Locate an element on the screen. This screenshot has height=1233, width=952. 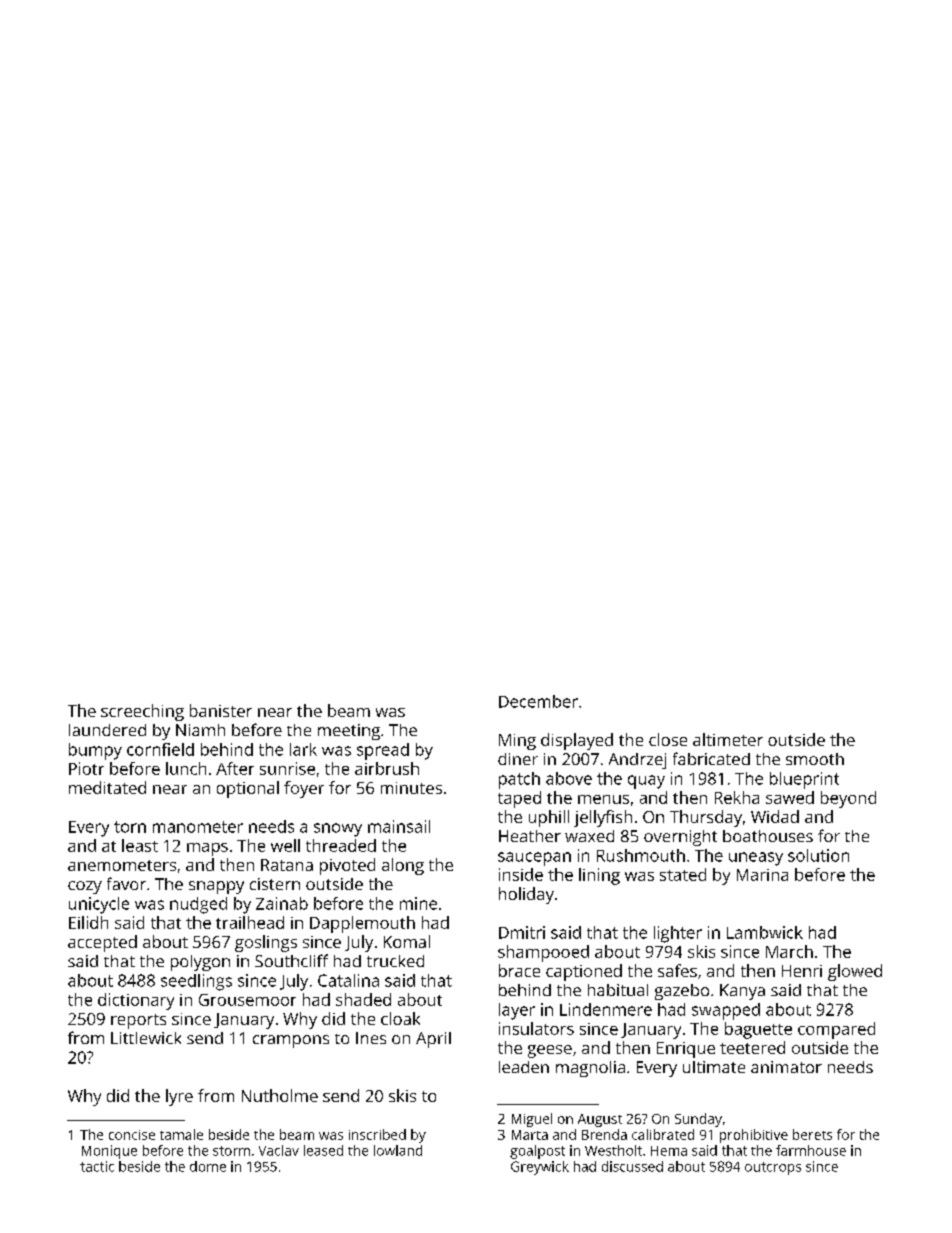
Littlewick is located at coordinates (146, 1038).
